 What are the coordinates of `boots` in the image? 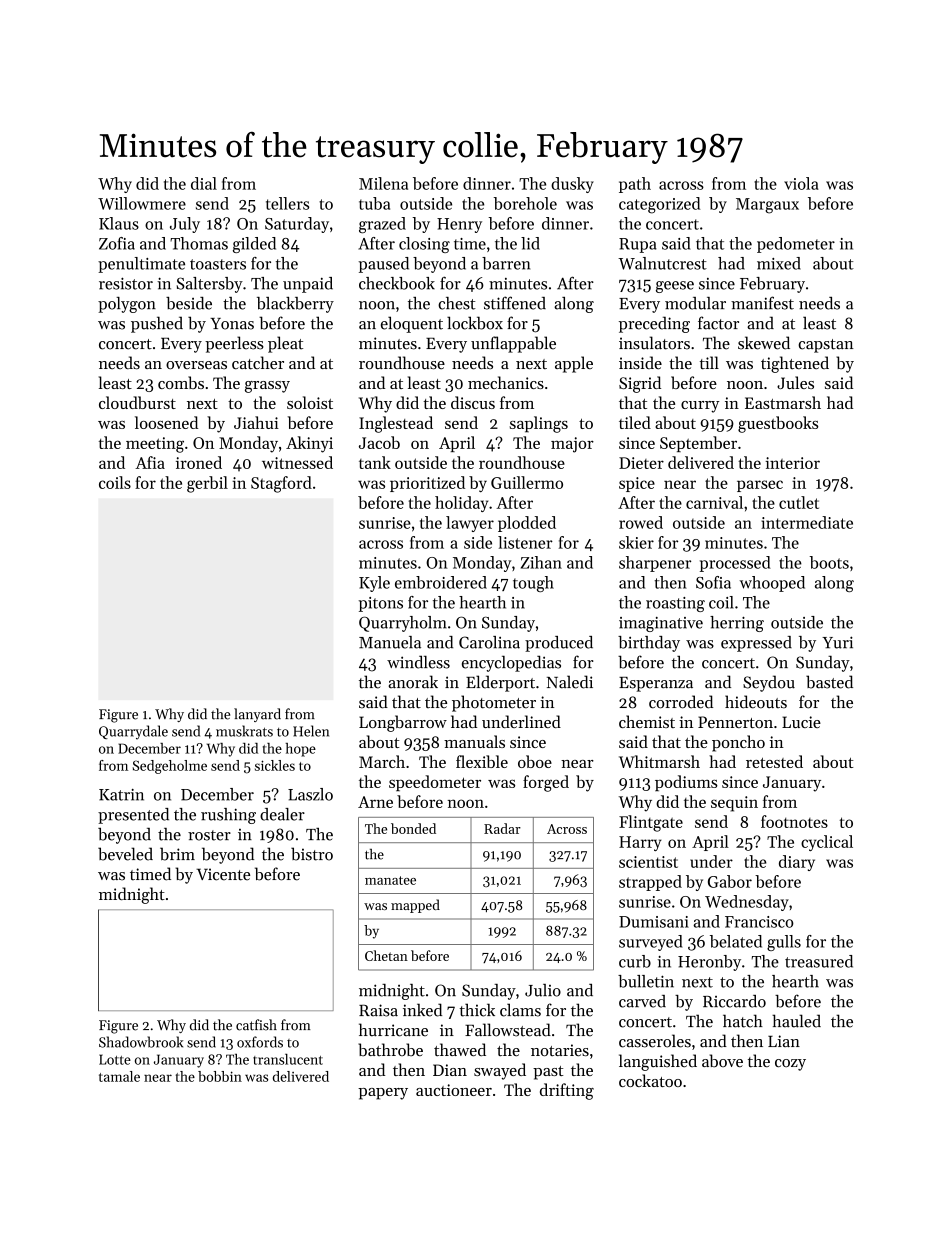 It's located at (829, 562).
